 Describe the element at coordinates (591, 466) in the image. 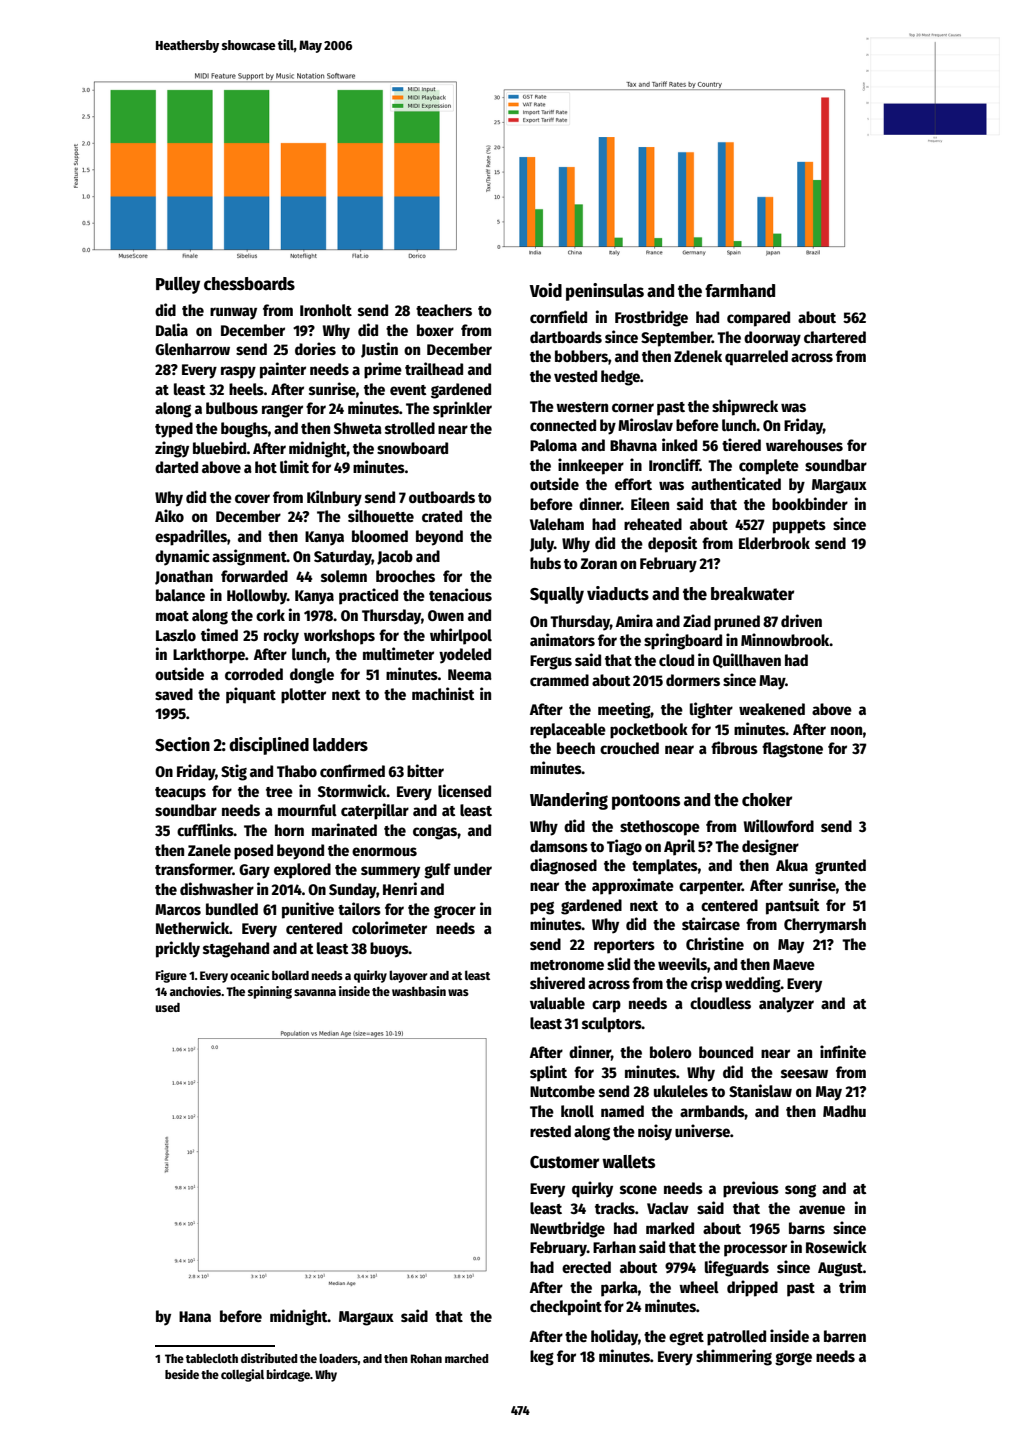

I see `innkeeper` at that location.
